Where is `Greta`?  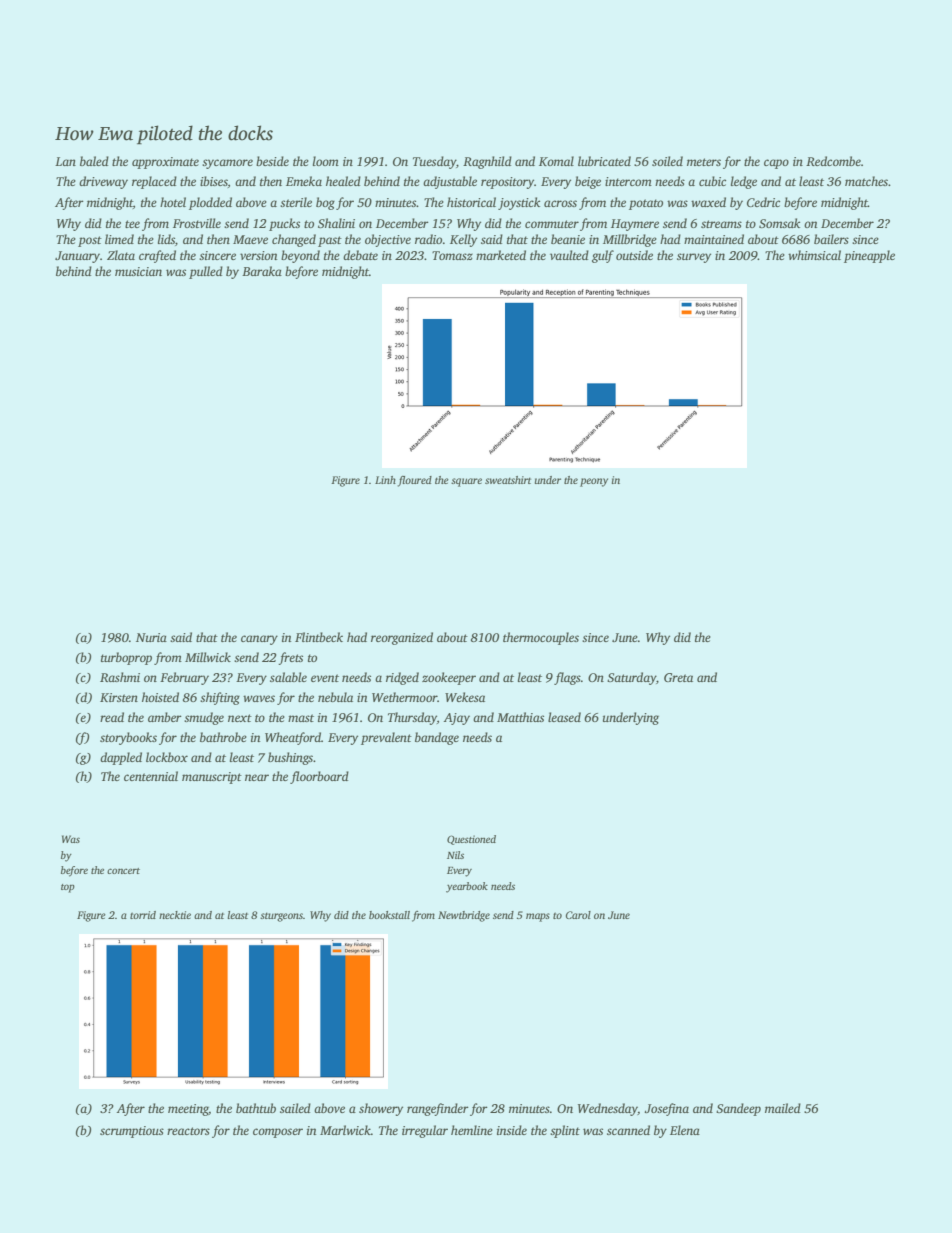 Greta is located at coordinates (678, 677).
